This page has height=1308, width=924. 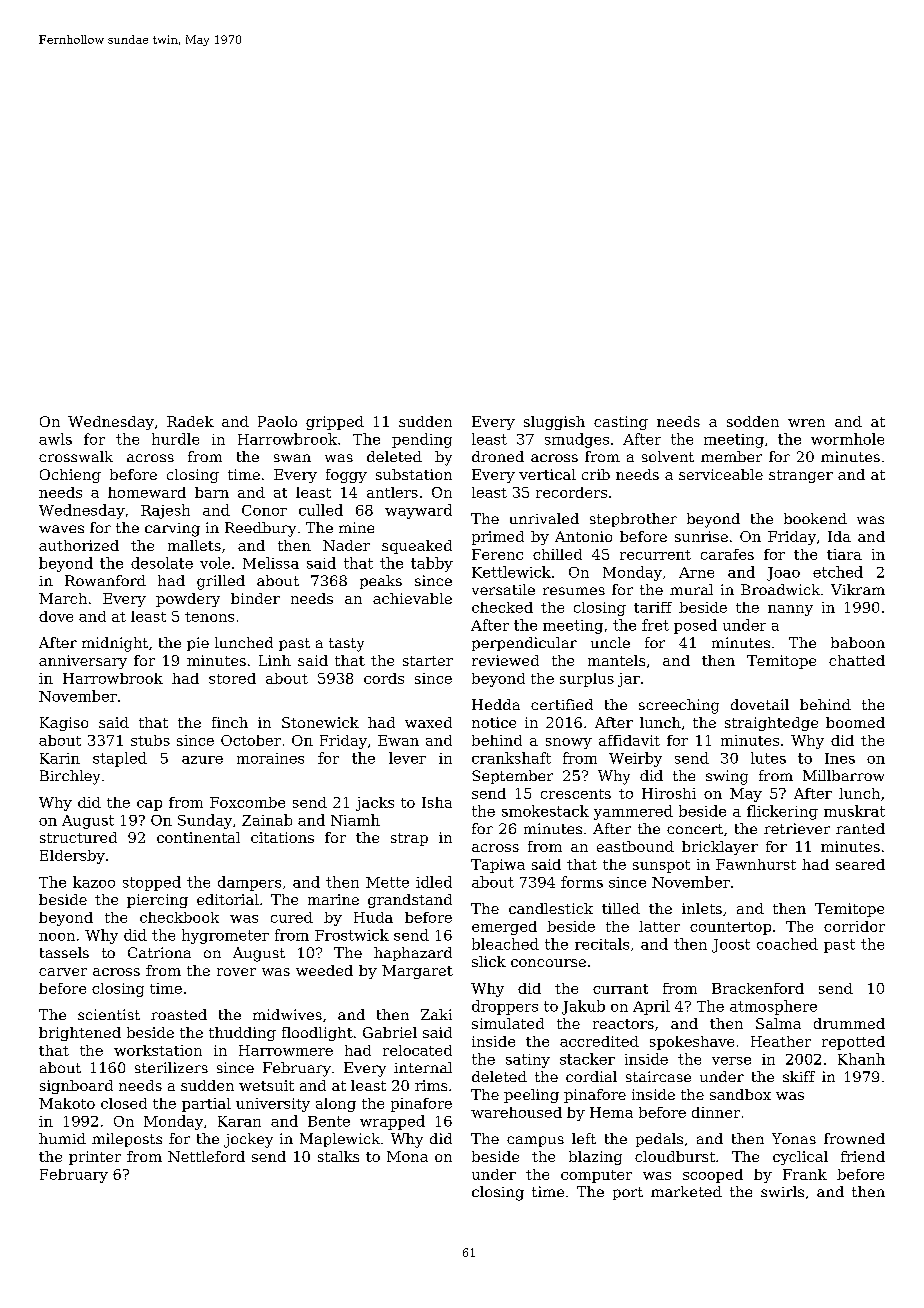 I want to click on homeward, so click(x=147, y=492).
